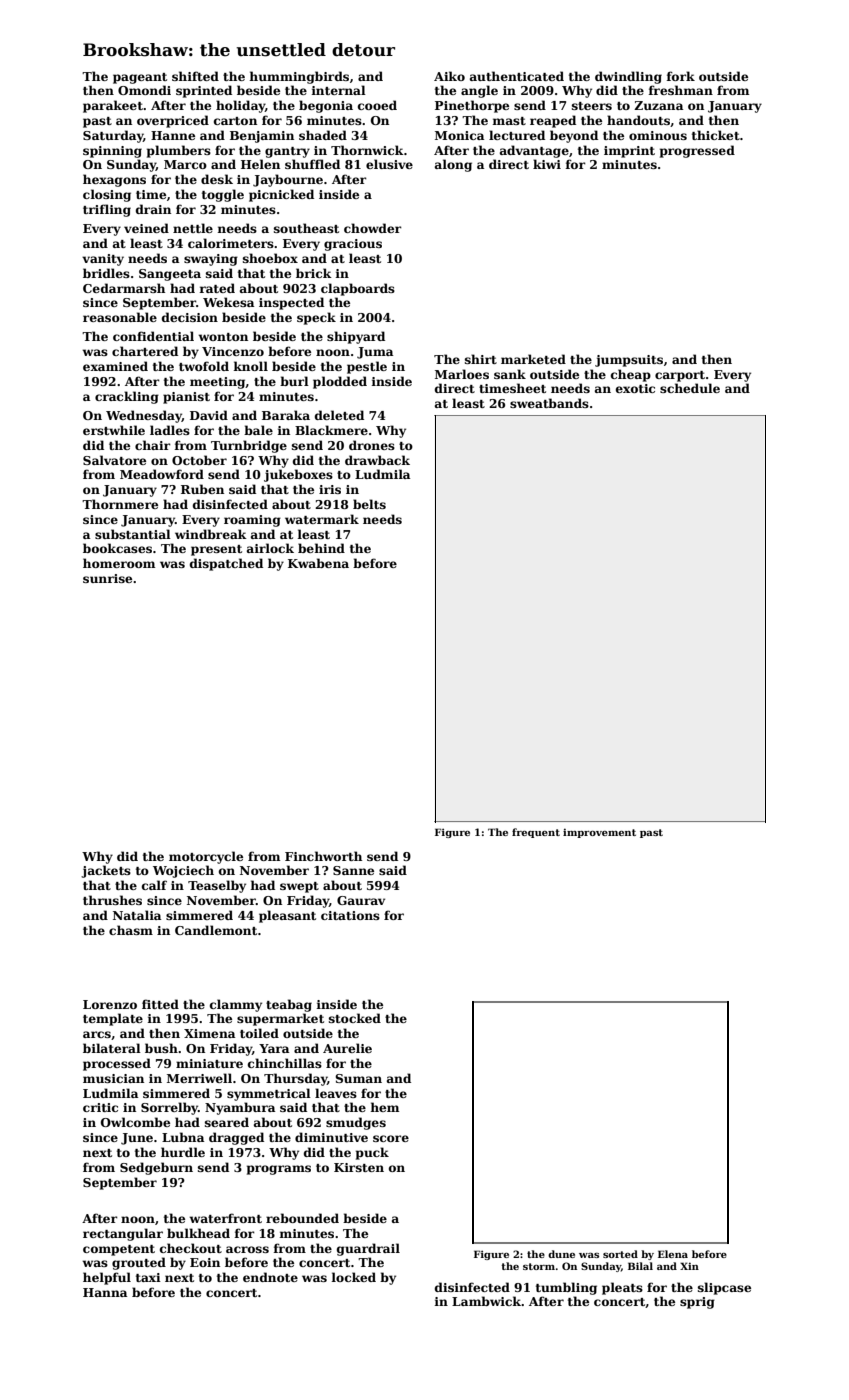 This document has height=1400, width=849. I want to click on puck, so click(372, 1153).
